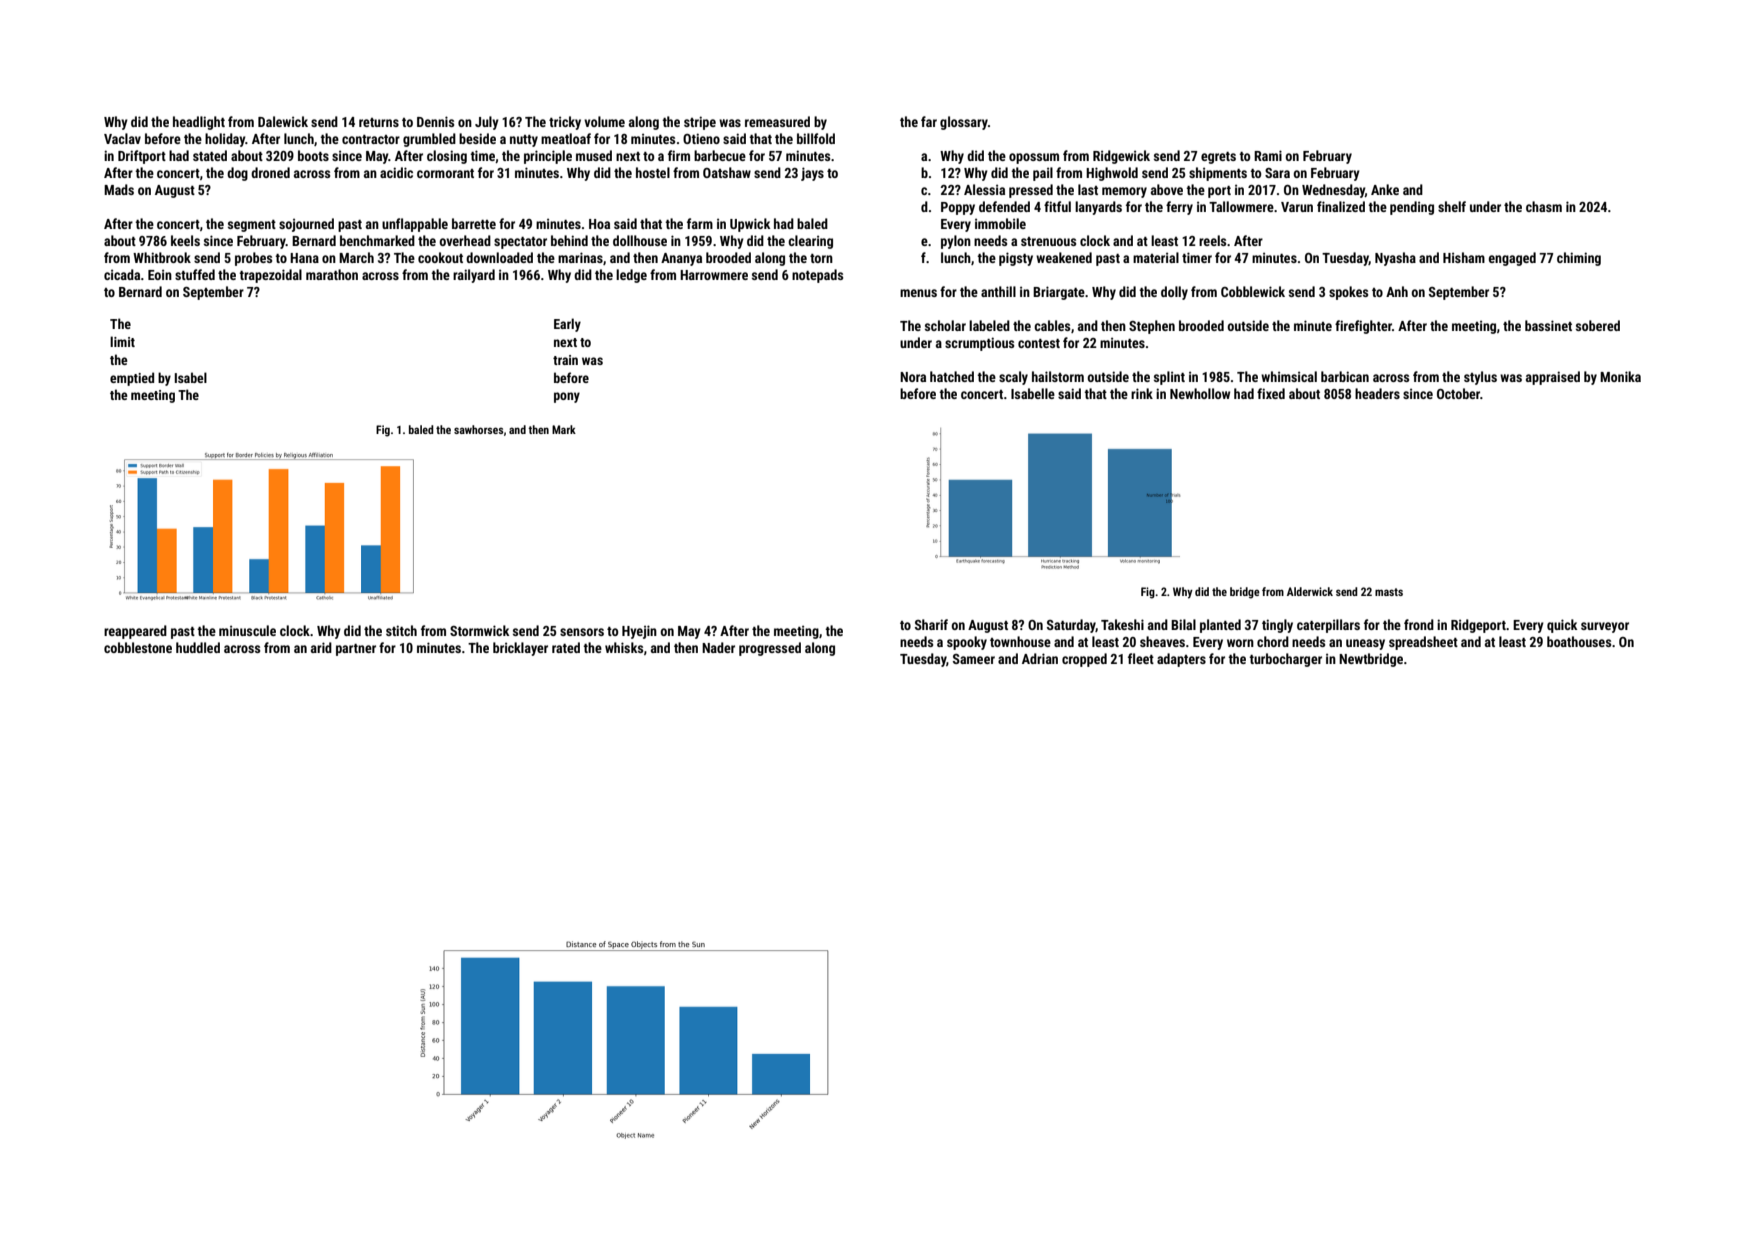 This document has height=1236, width=1748. What do you see at coordinates (1048, 241) in the document?
I see `strenuous` at bounding box center [1048, 241].
